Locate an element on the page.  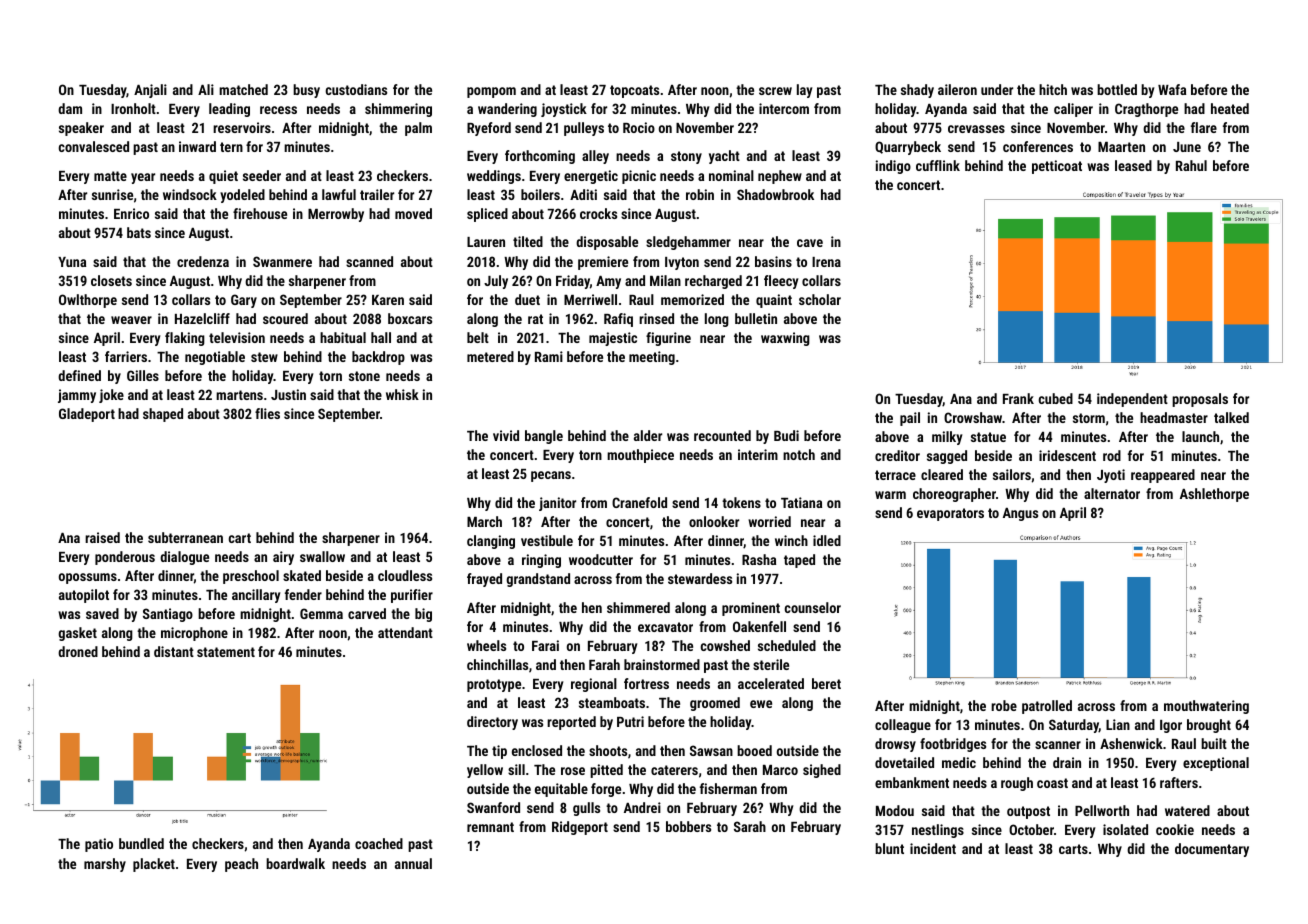
topcoats is located at coordinates (634, 91).
